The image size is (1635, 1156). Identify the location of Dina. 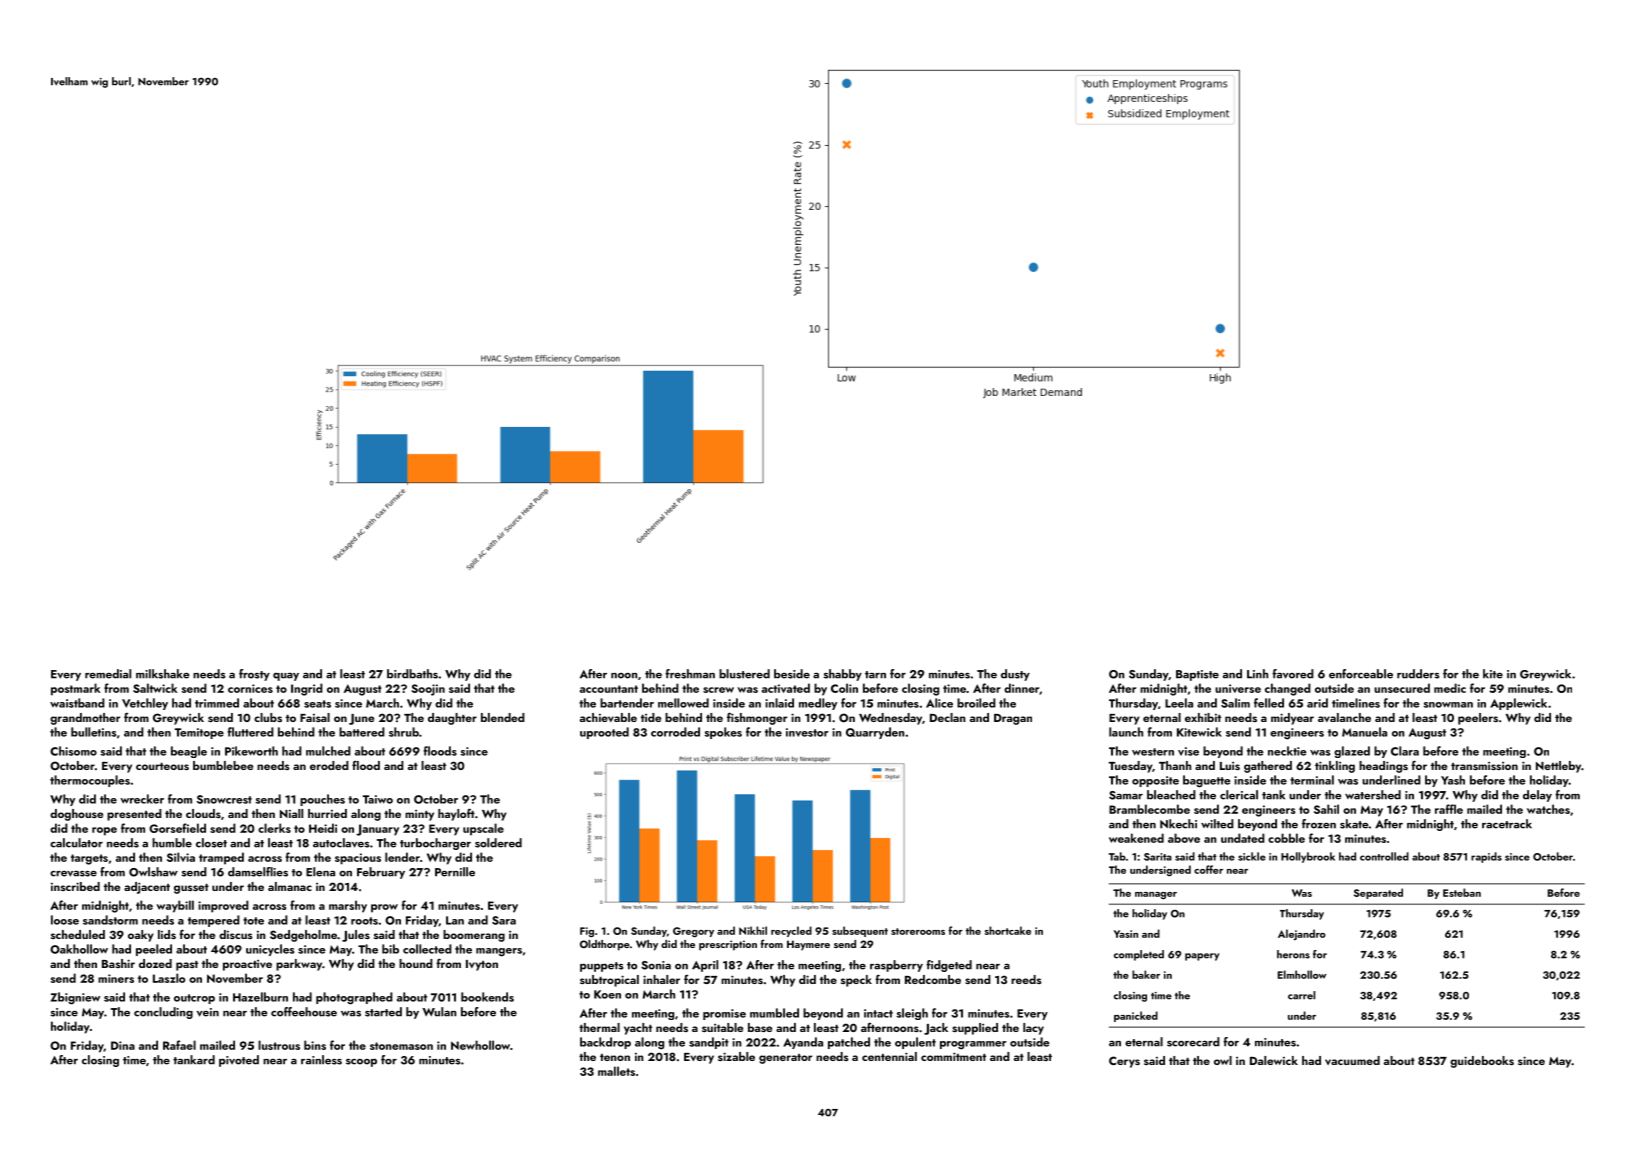
(123, 1045).
